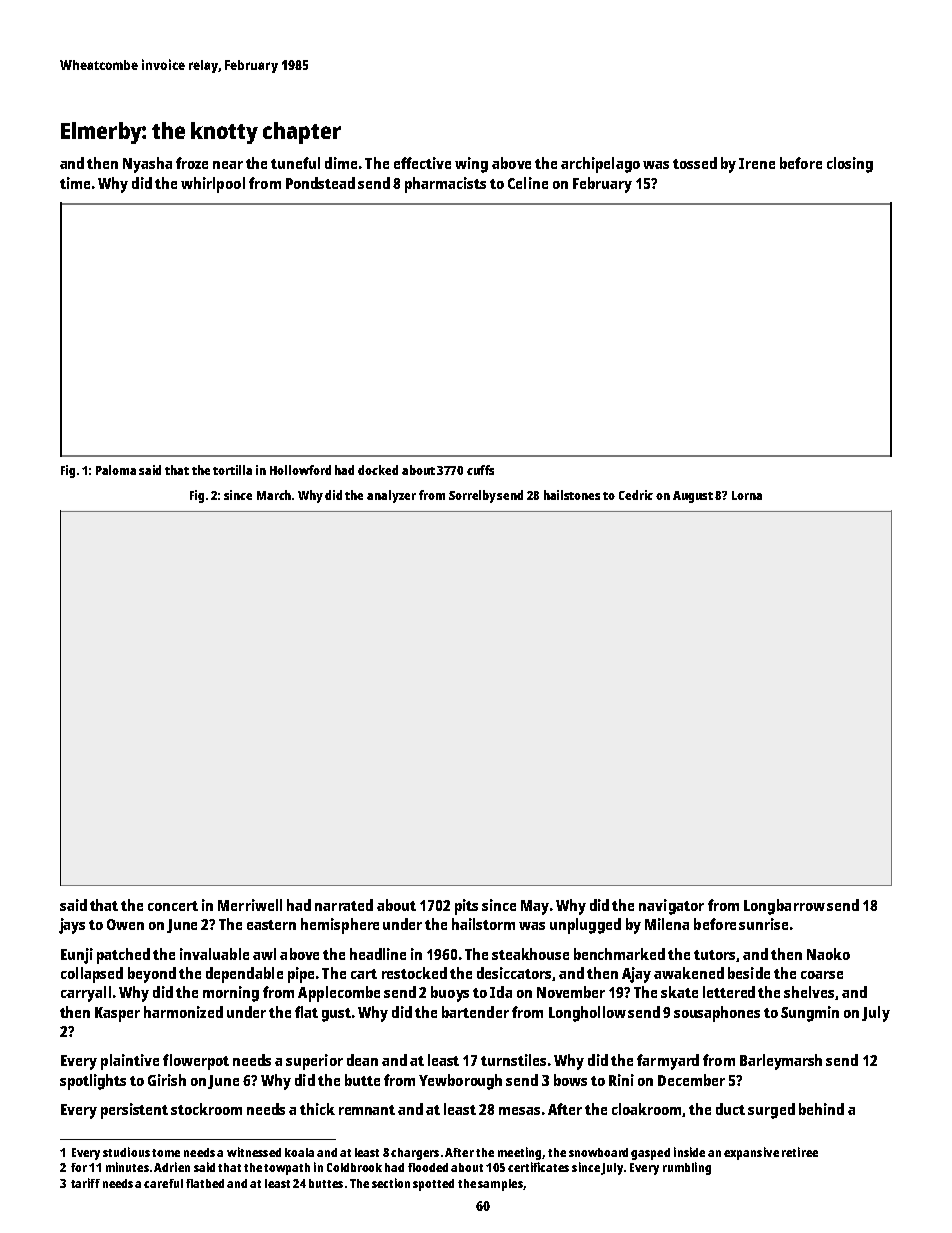  Describe the element at coordinates (538, 1167) in the screenshot. I see `certificates` at that location.
